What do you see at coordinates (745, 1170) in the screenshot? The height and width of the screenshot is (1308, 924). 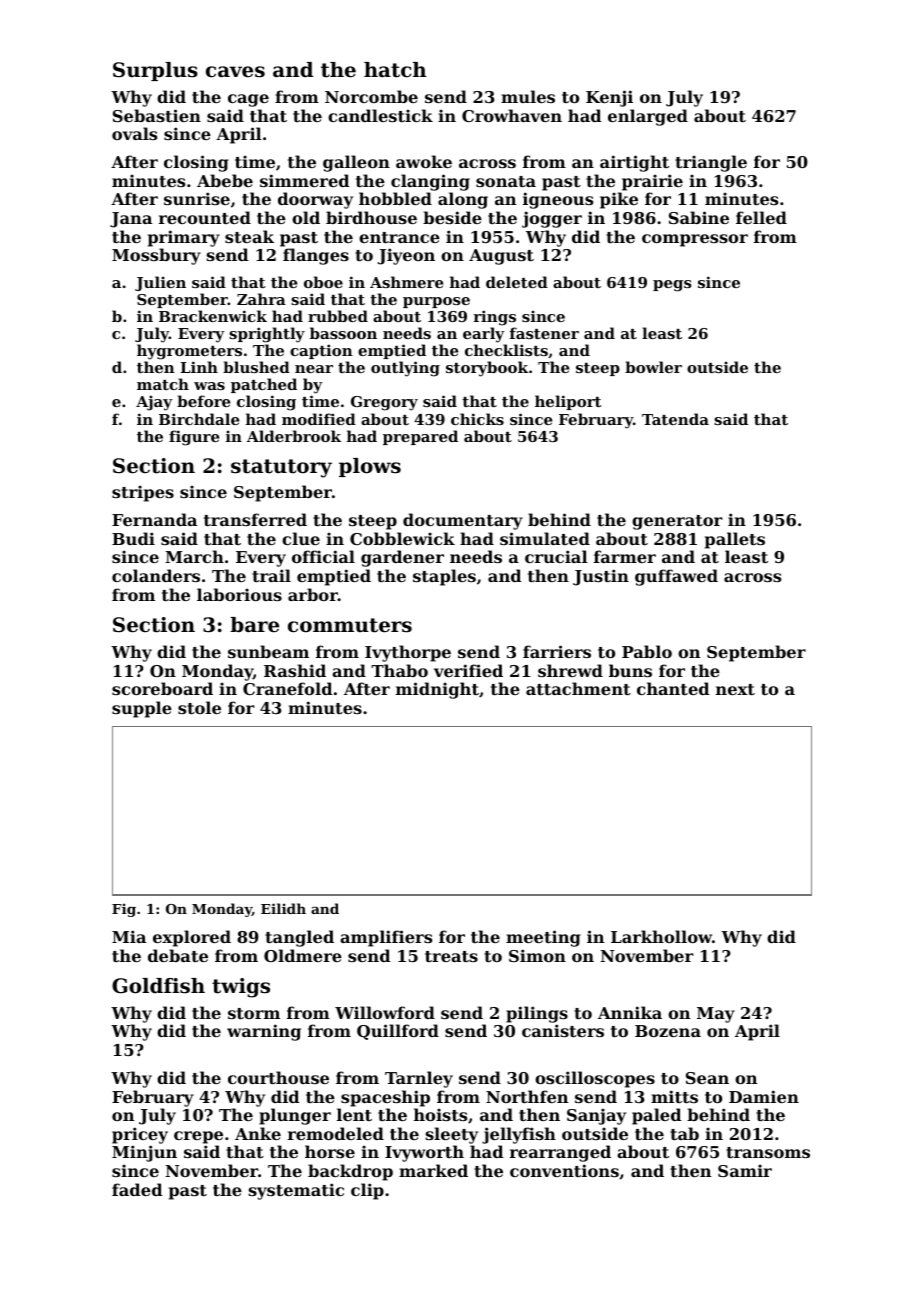 I see `Samir` at bounding box center [745, 1170].
